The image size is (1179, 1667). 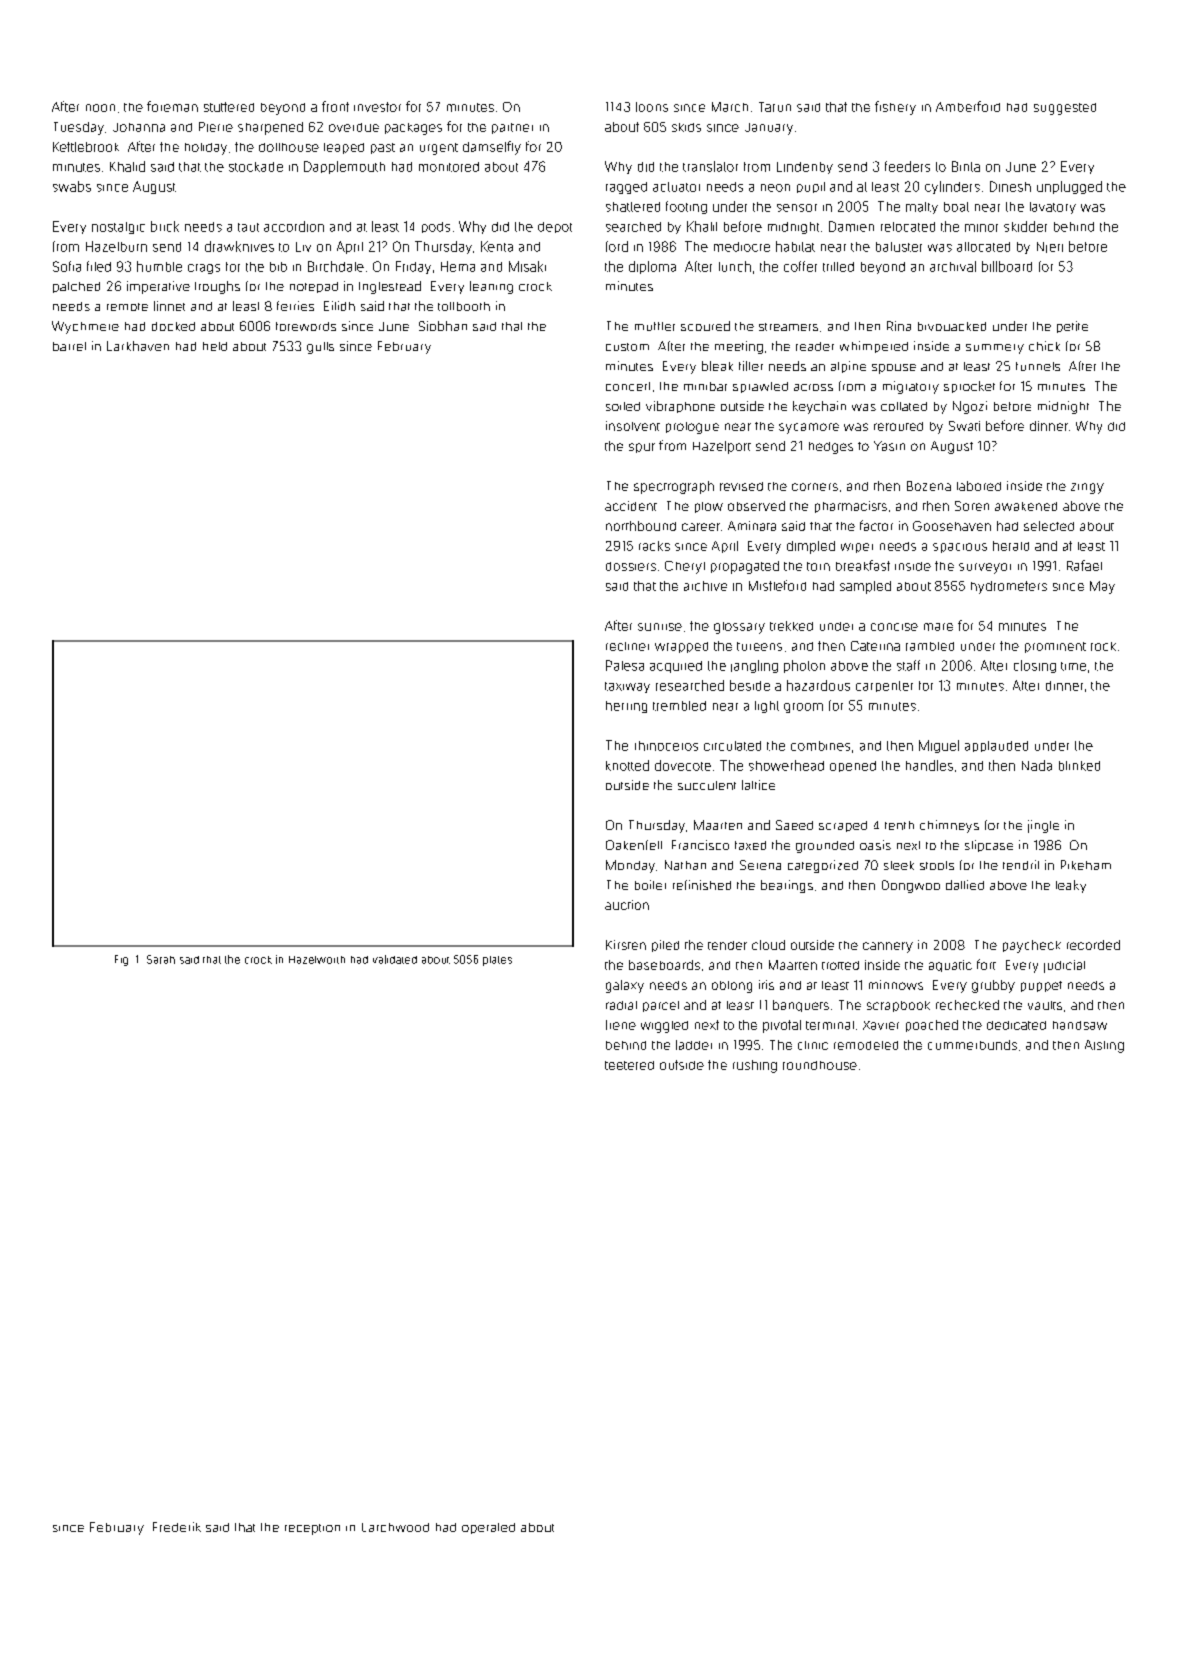 What do you see at coordinates (939, 746) in the page?
I see `Miguel` at bounding box center [939, 746].
